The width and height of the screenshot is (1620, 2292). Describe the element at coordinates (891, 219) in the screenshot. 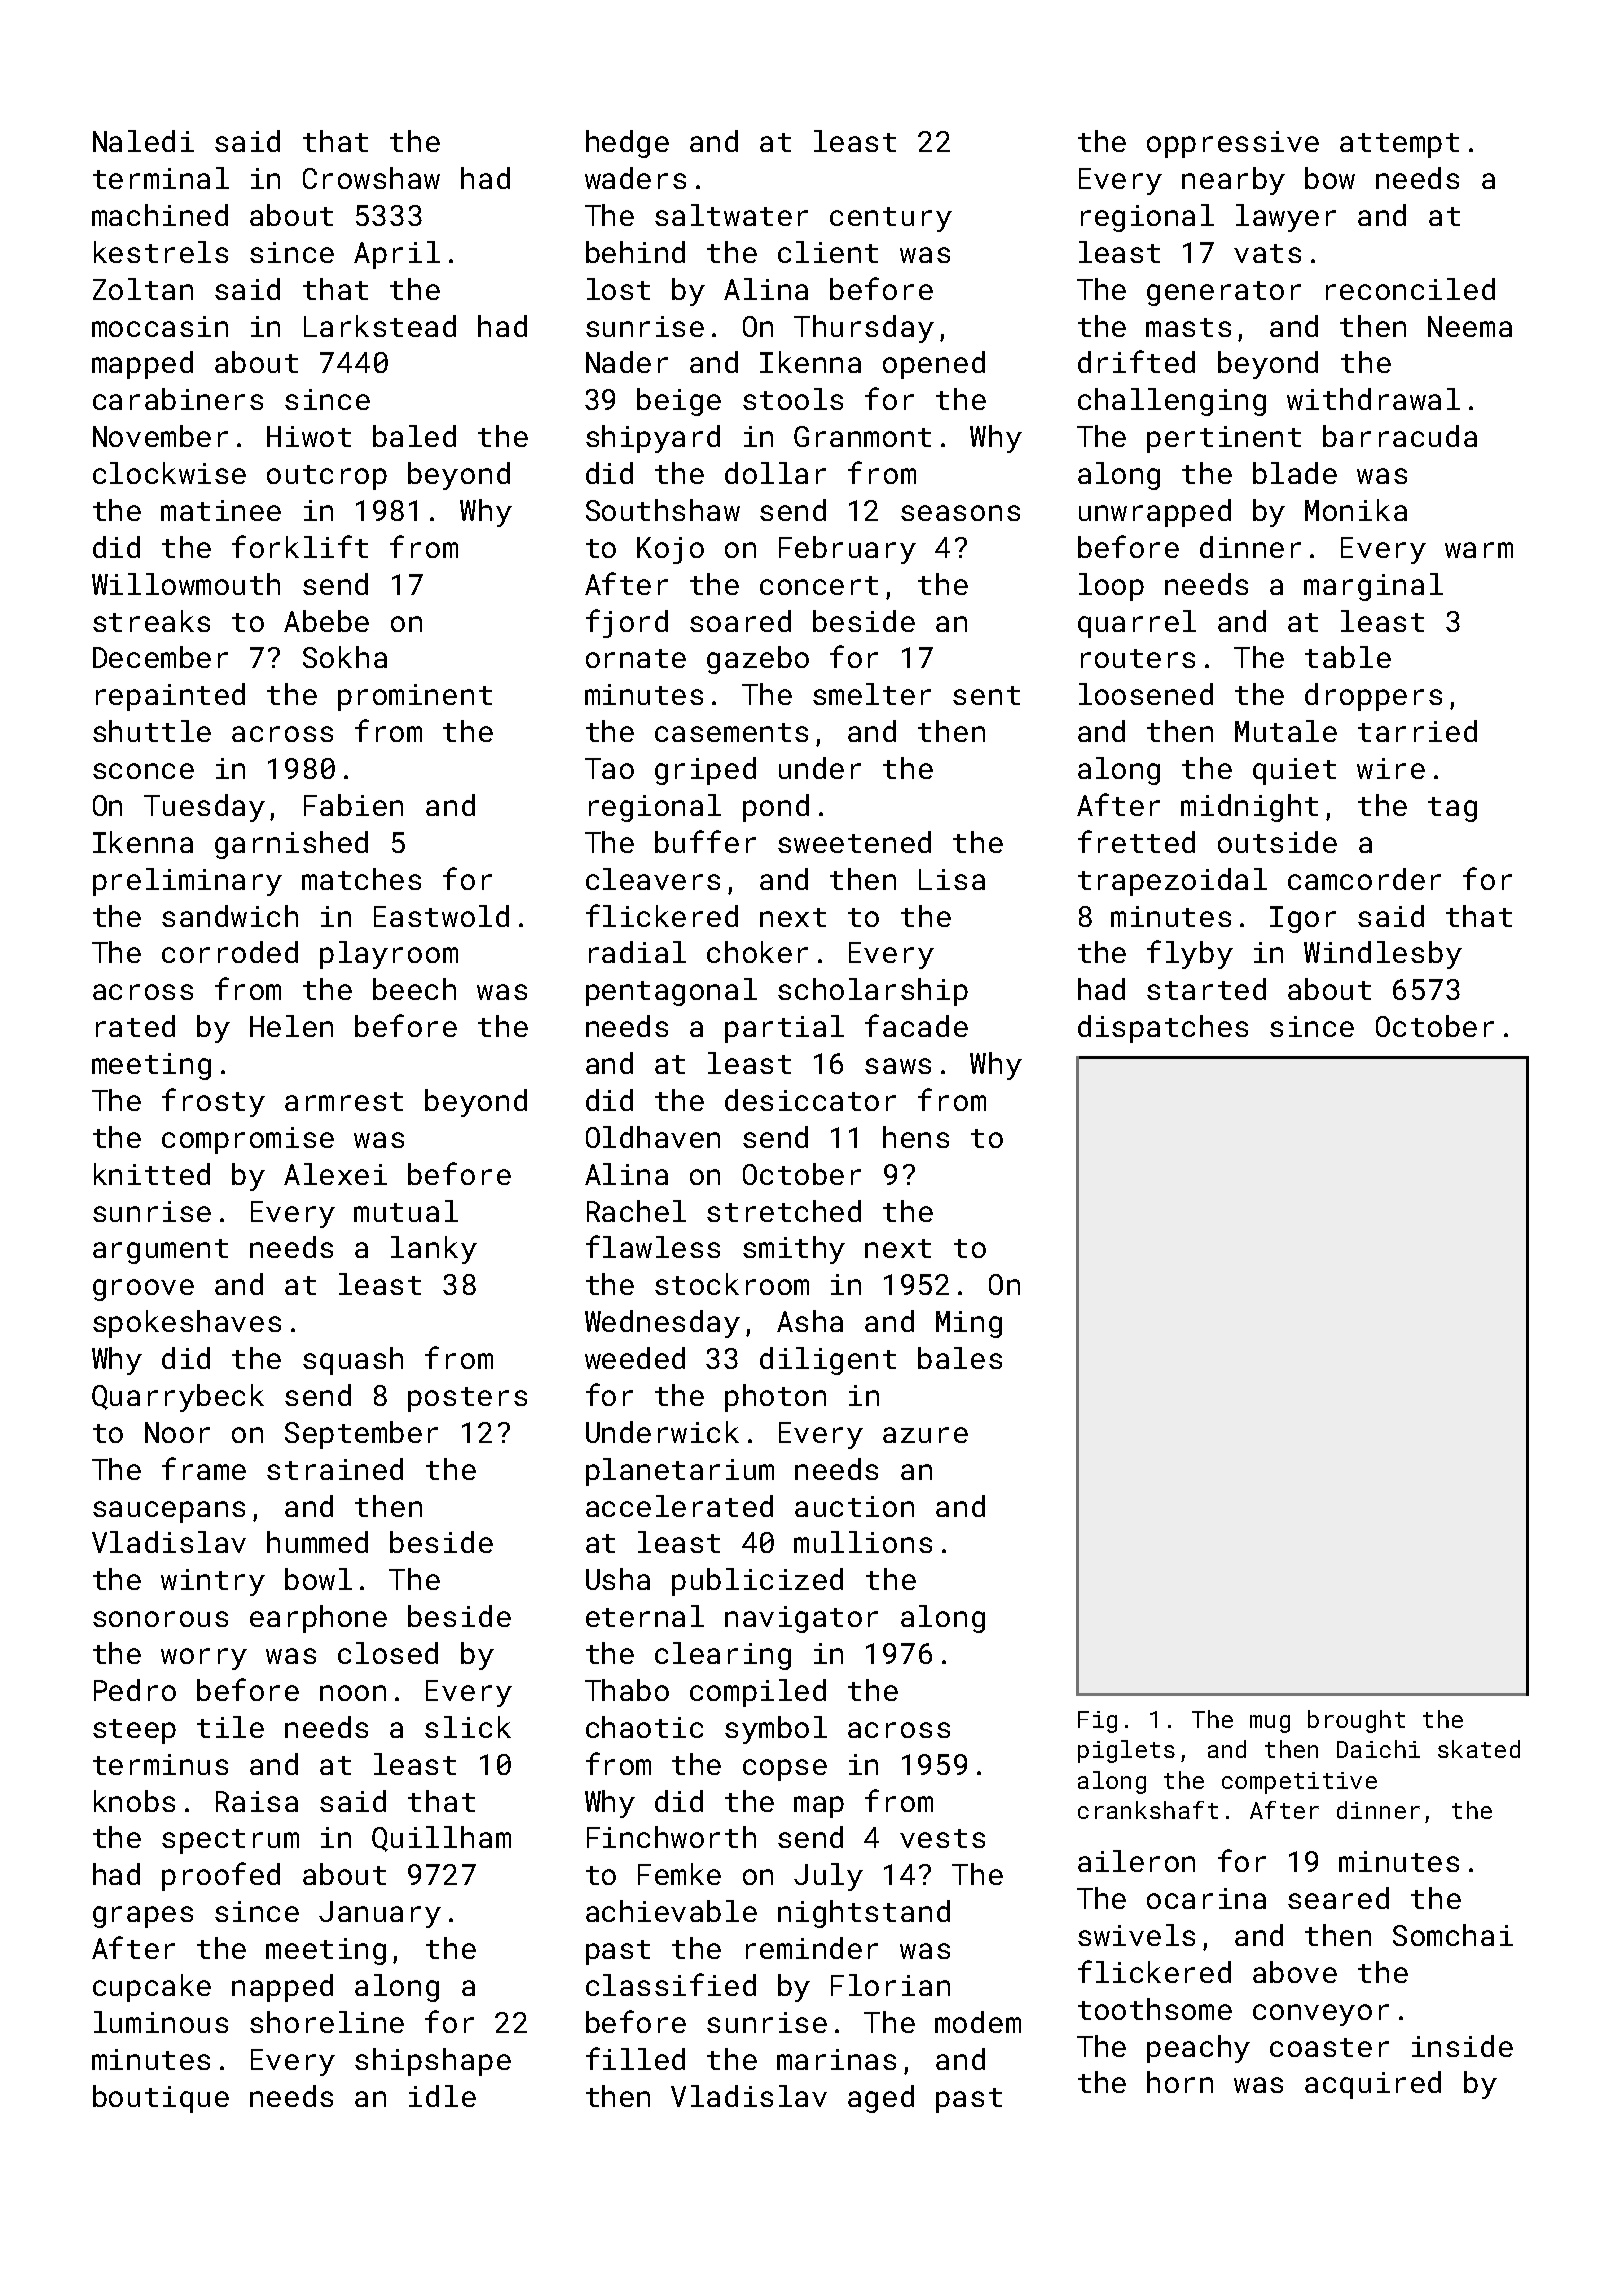

I see `century` at that location.
